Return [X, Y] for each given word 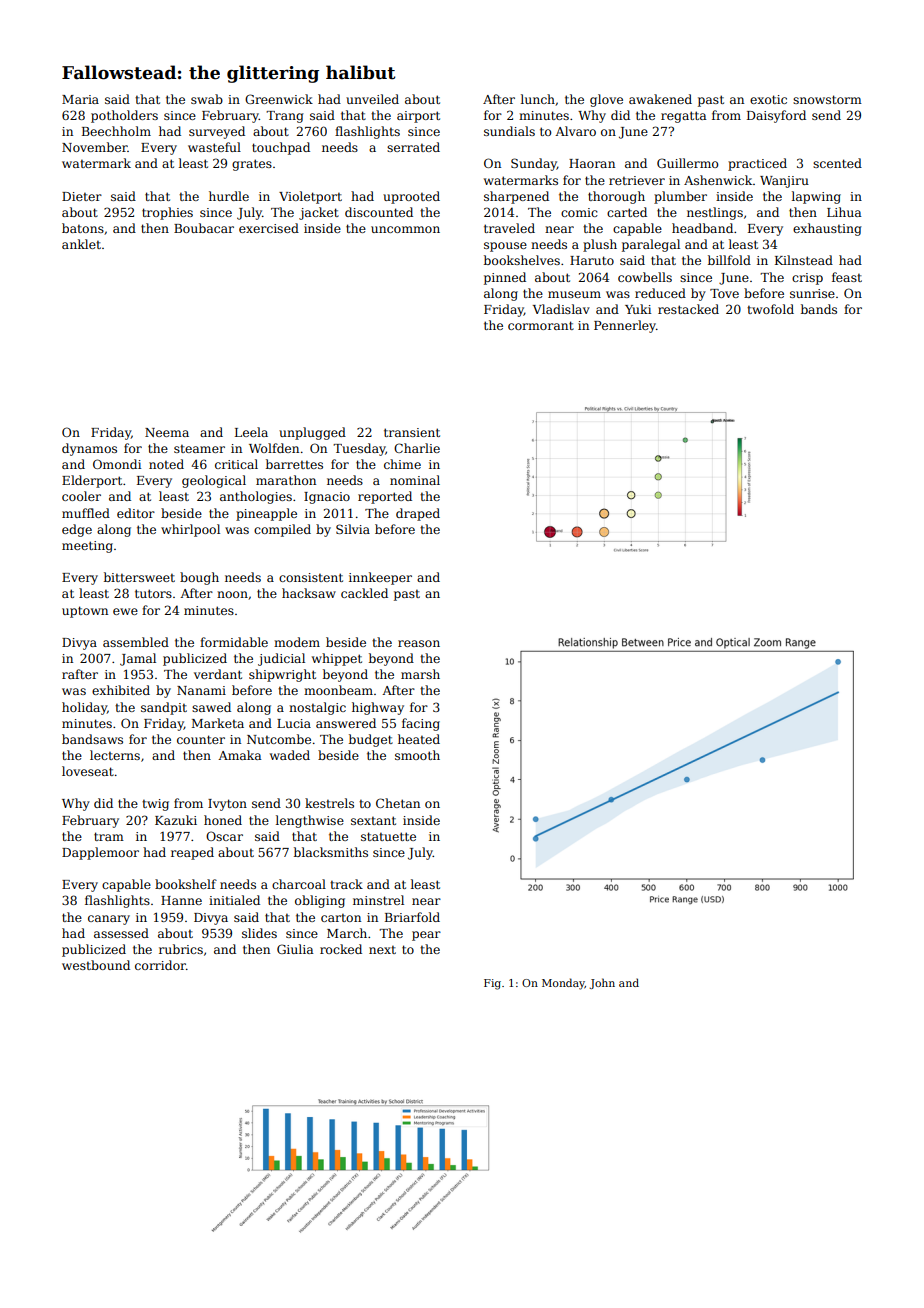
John [602, 983]
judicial [281, 659]
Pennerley [625, 326]
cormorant [541, 325]
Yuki [638, 309]
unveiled [372, 99]
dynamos [89, 449]
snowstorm [827, 99]
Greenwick [279, 99]
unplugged [312, 433]
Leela [251, 432]
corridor [160, 965]
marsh [420, 674]
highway [378, 708]
